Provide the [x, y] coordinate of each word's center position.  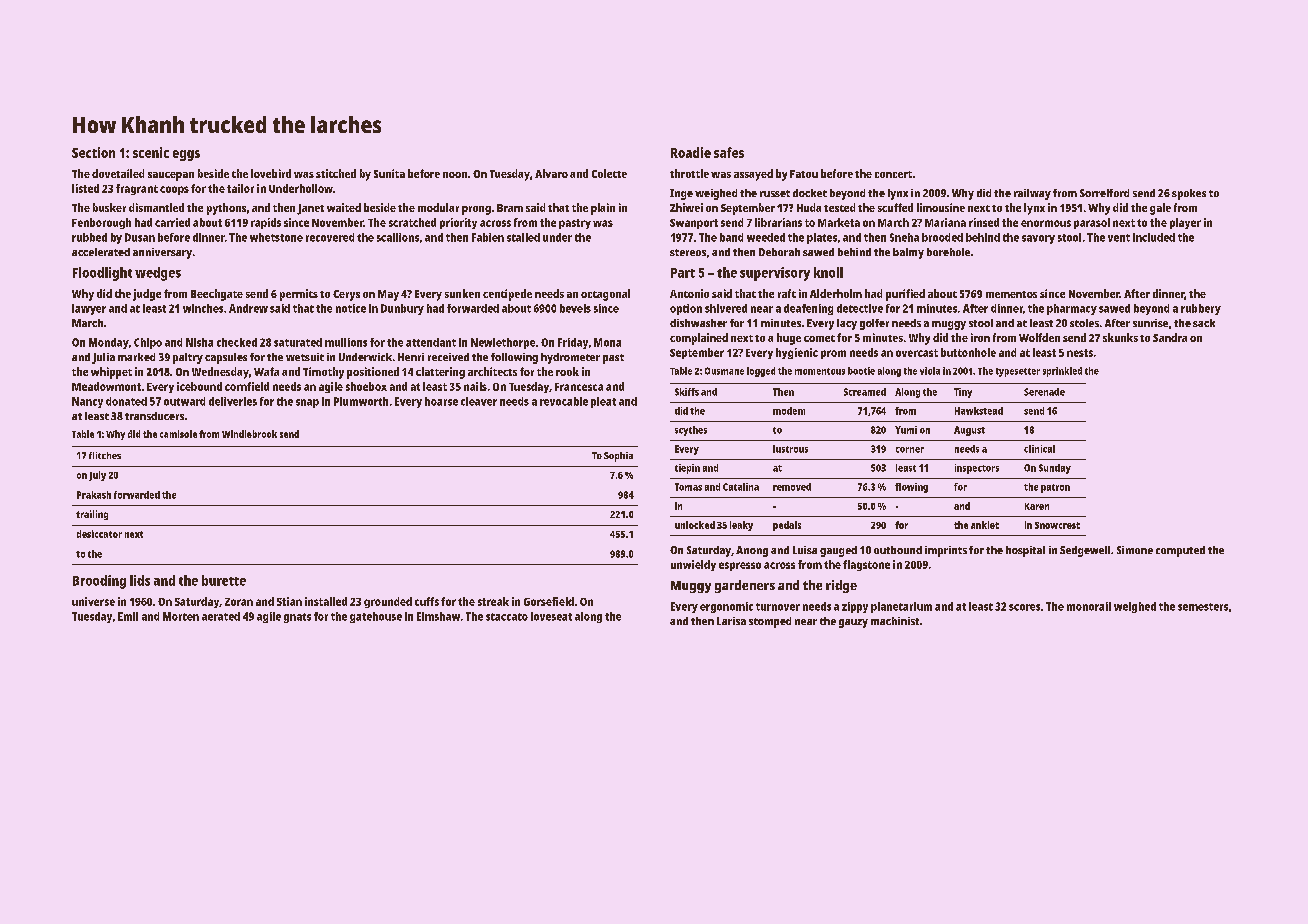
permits [299, 295]
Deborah [779, 252]
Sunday [1055, 469]
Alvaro [551, 173]
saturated [298, 342]
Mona [607, 342]
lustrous [790, 449]
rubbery [1201, 309]
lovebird [271, 173]
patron [1055, 488]
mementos [1011, 294]
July [97, 476]
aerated [221, 616]
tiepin [687, 469]
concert [893, 174]
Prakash [94, 495]
